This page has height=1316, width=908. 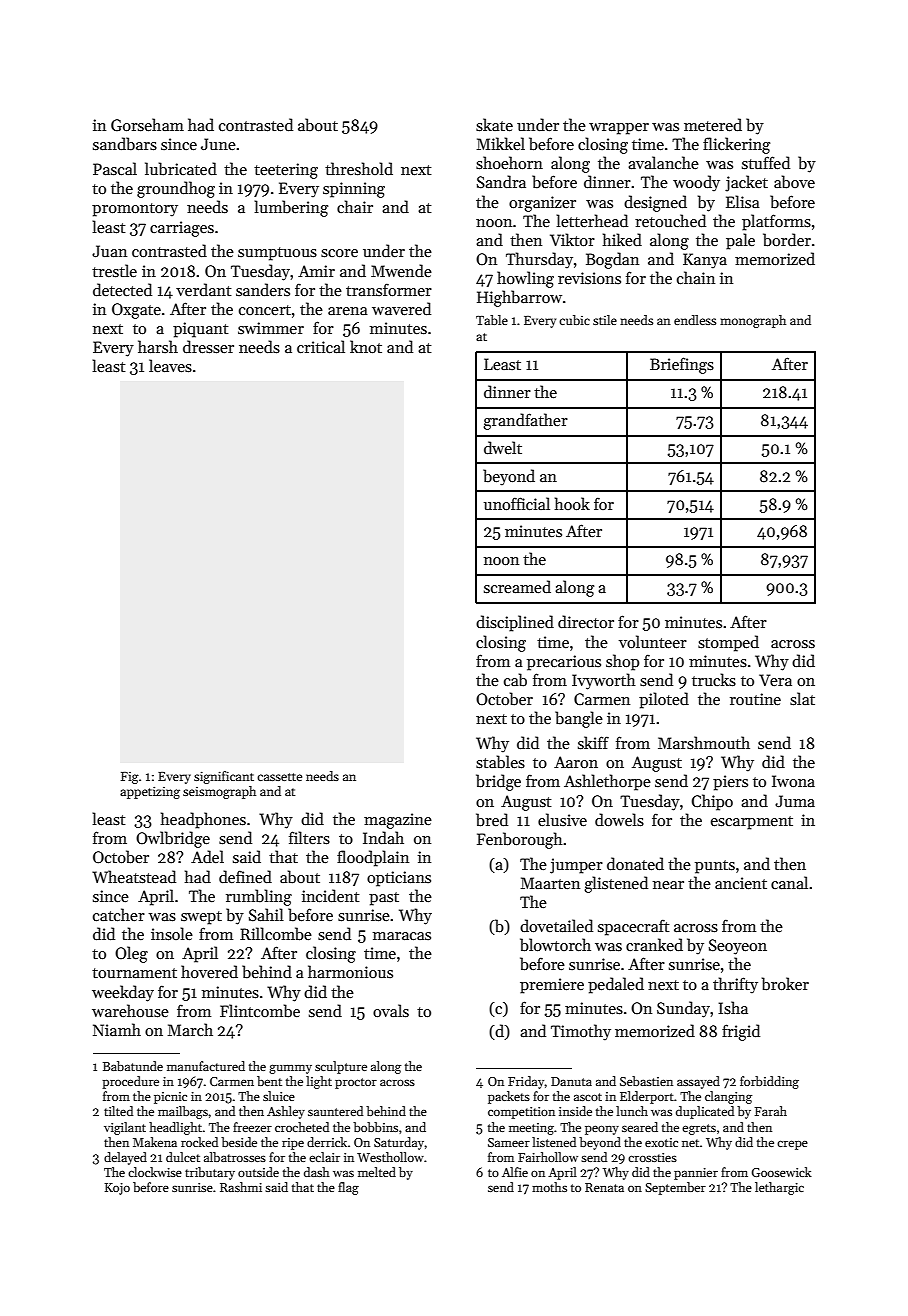 What do you see at coordinates (158, 346) in the page?
I see `harsh` at bounding box center [158, 346].
